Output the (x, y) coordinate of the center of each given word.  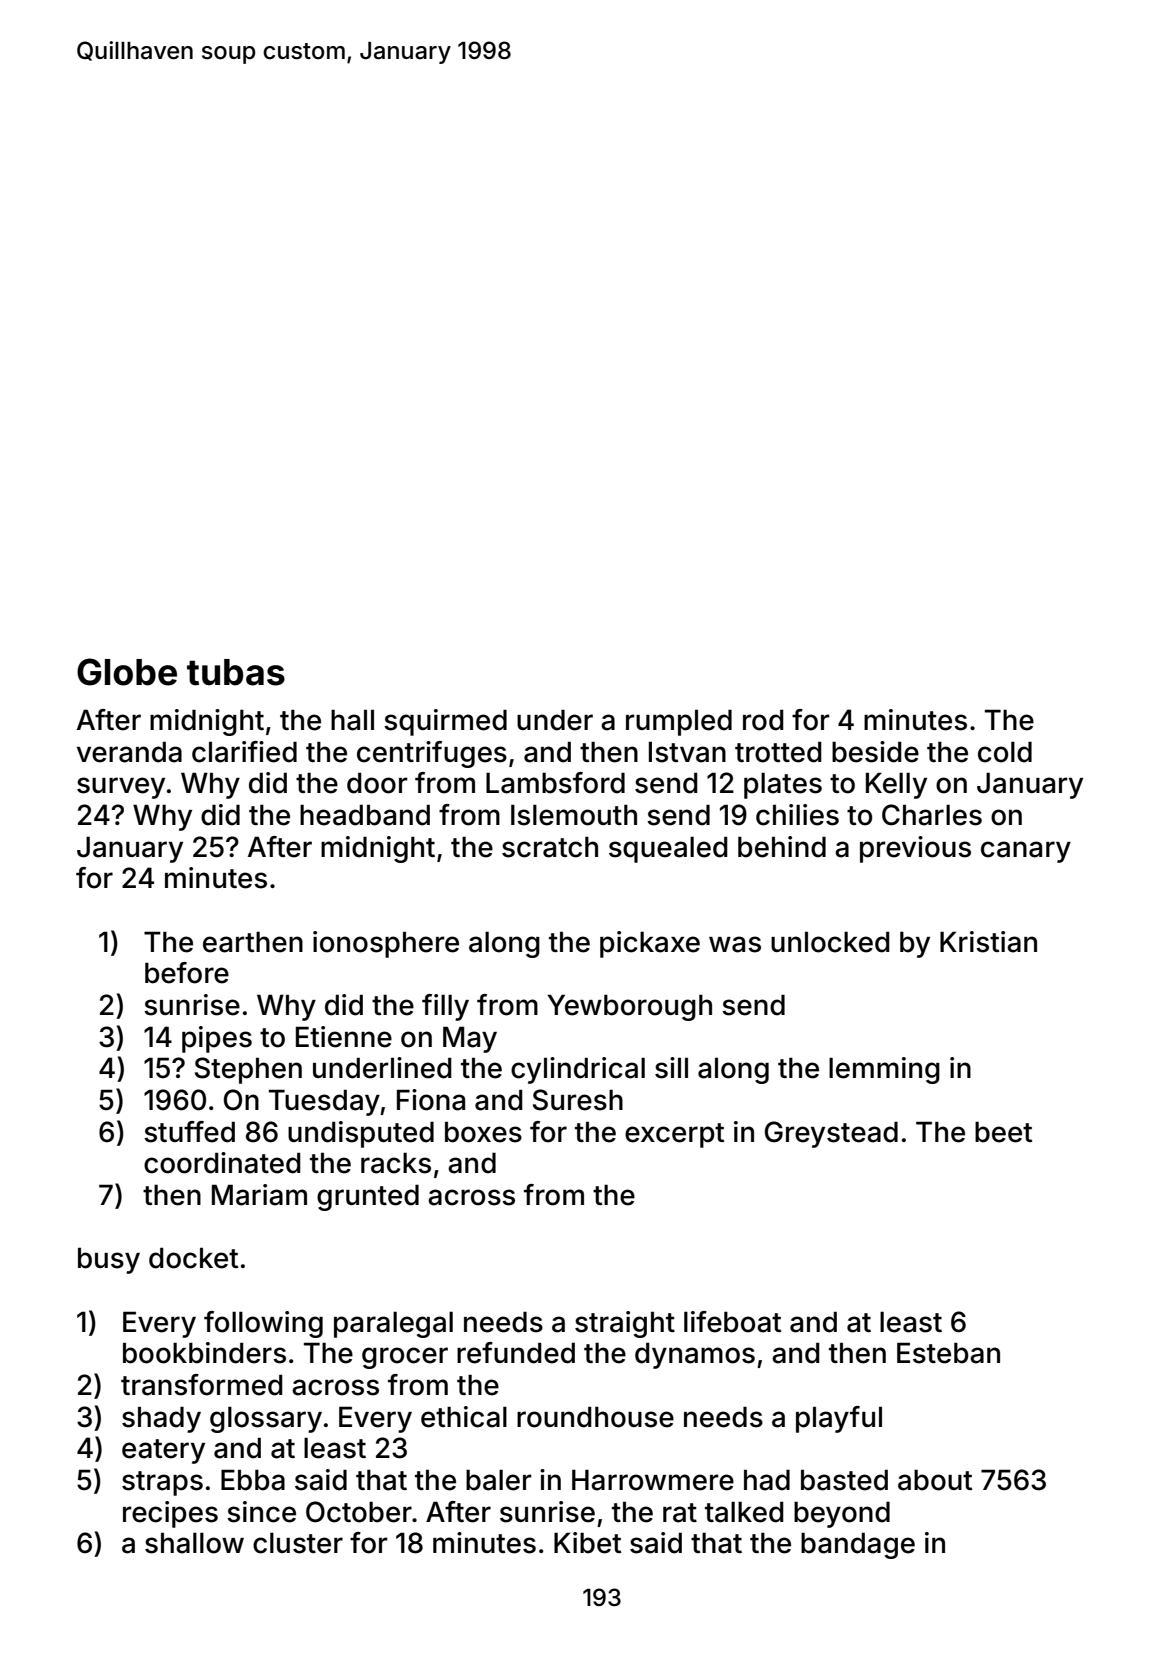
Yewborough (629, 1007)
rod (763, 720)
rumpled (679, 722)
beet (1003, 1132)
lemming (884, 1070)
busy (109, 1260)
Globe (127, 672)
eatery (163, 1451)
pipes (217, 1039)
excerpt (674, 1135)
